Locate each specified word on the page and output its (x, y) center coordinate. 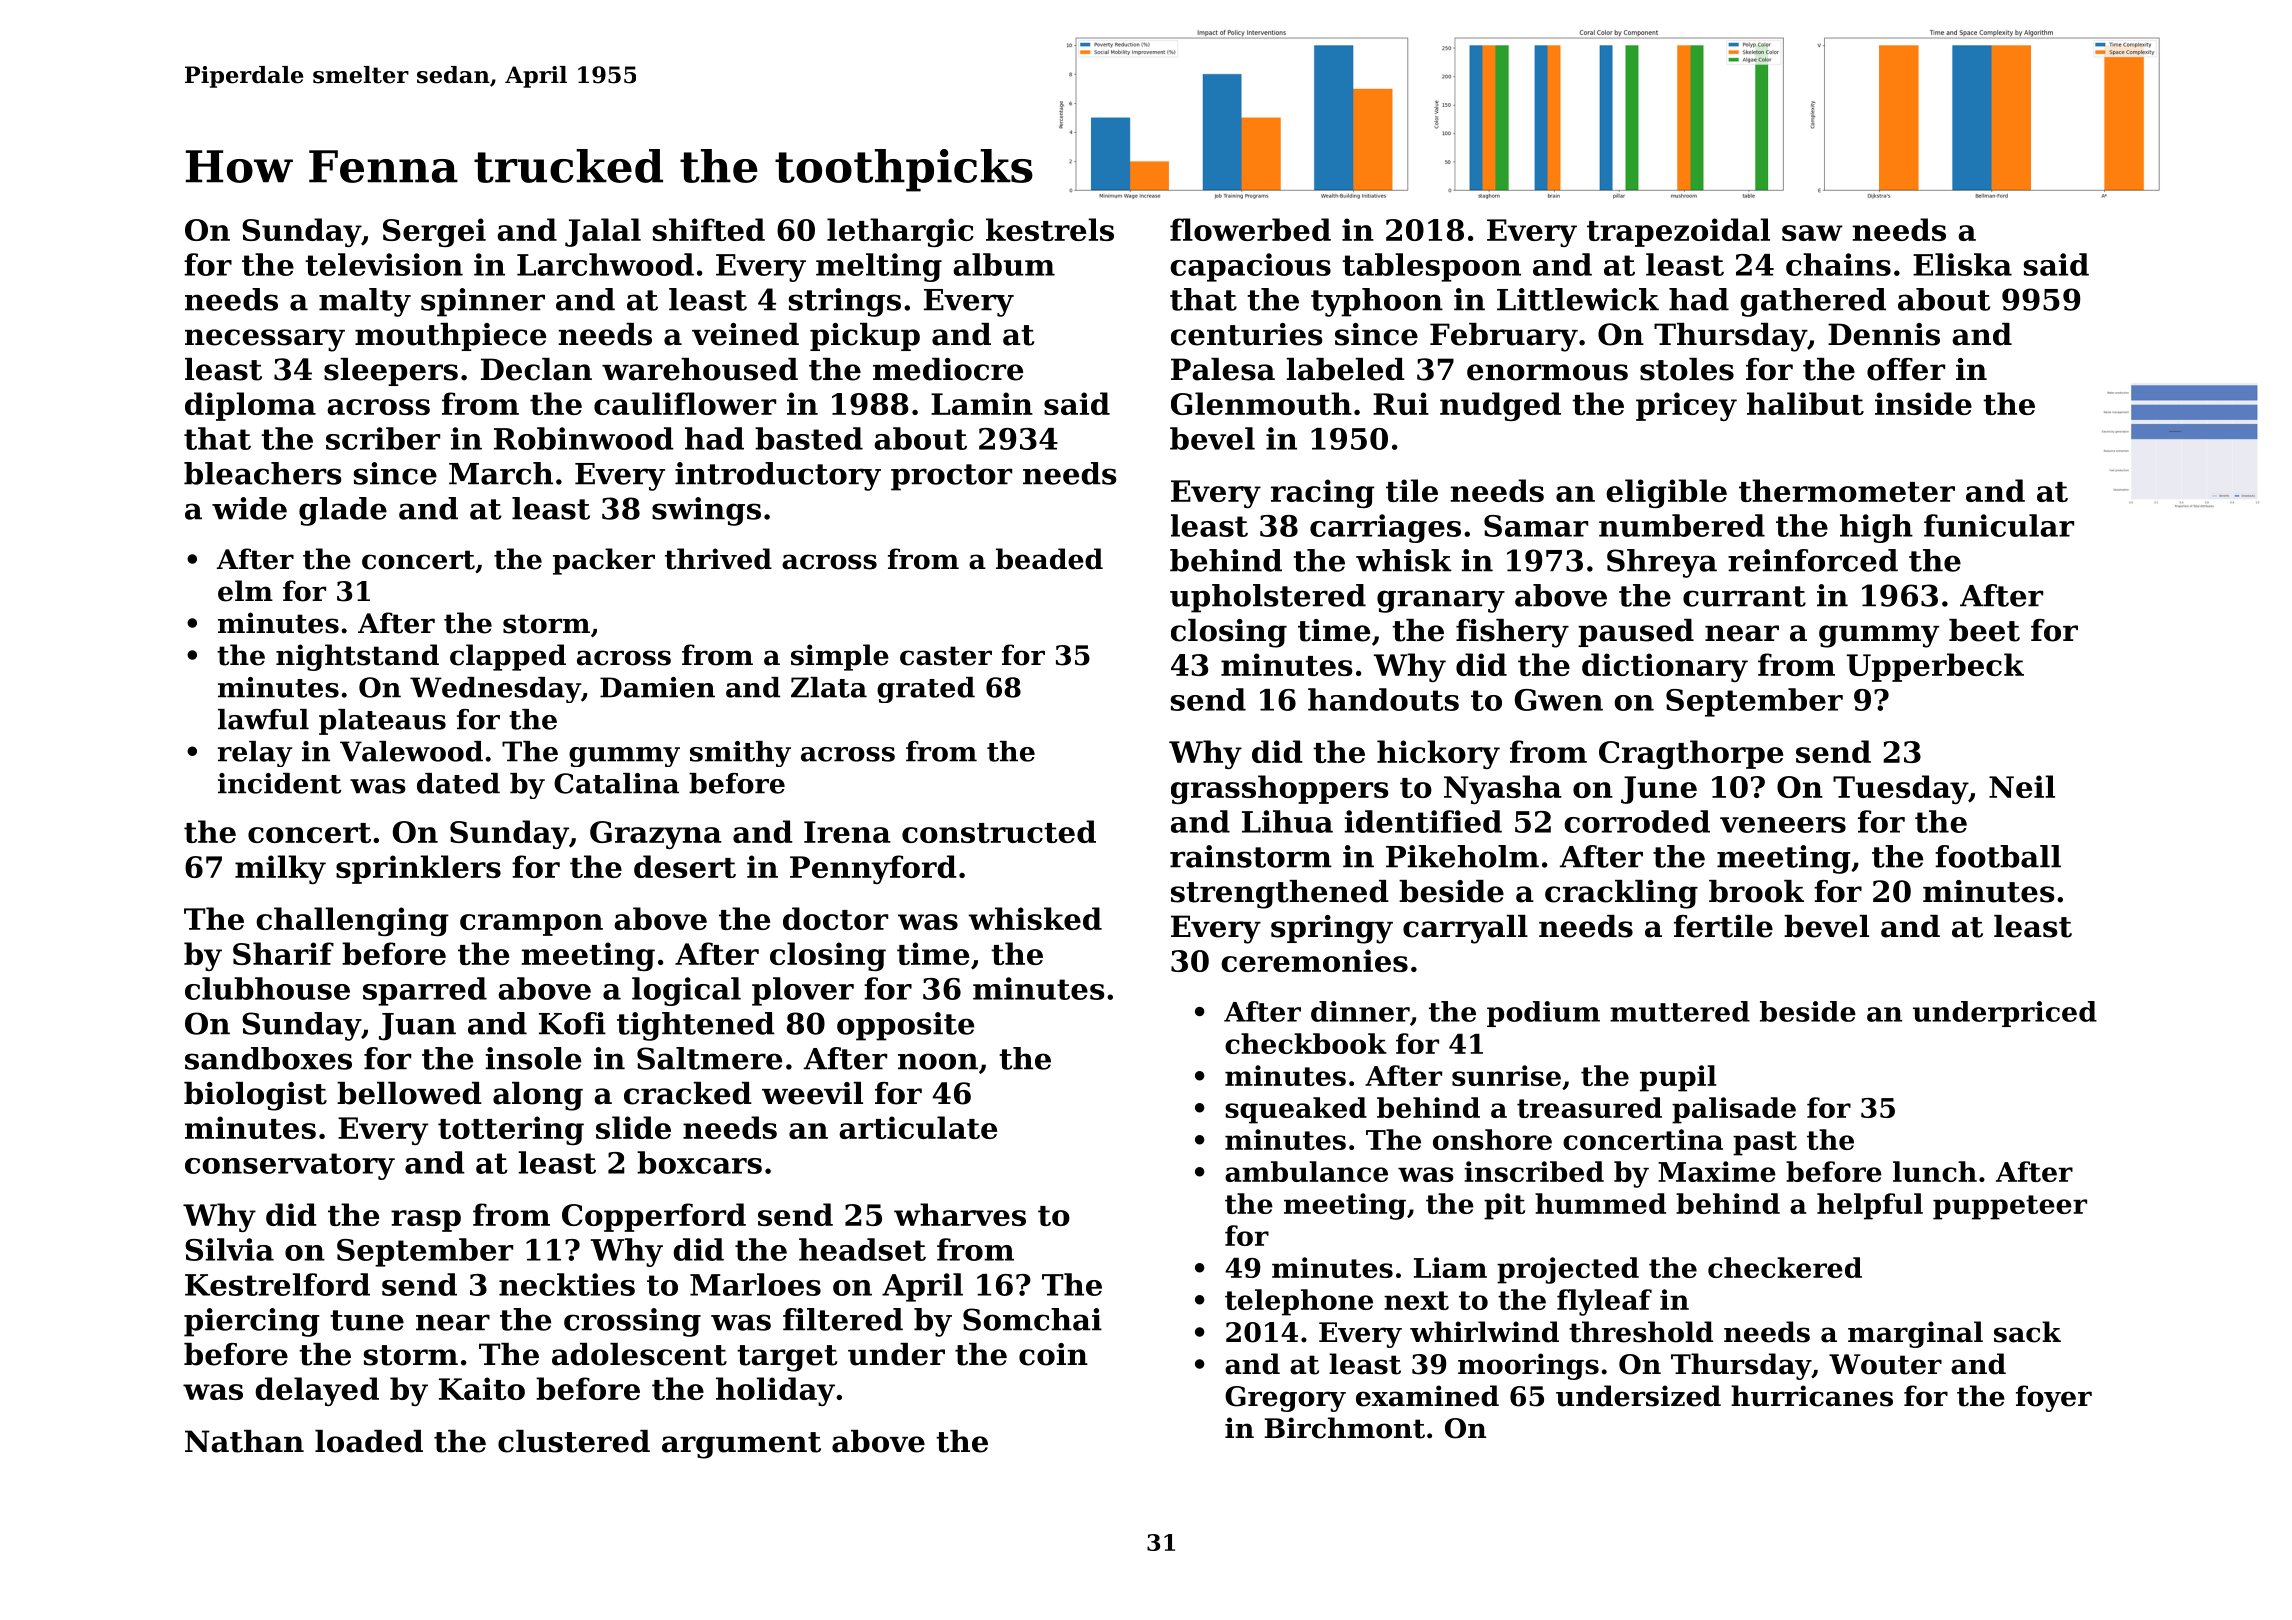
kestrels (1050, 229)
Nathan (244, 1441)
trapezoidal (1678, 232)
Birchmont (1345, 1428)
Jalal (603, 232)
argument (741, 1445)
